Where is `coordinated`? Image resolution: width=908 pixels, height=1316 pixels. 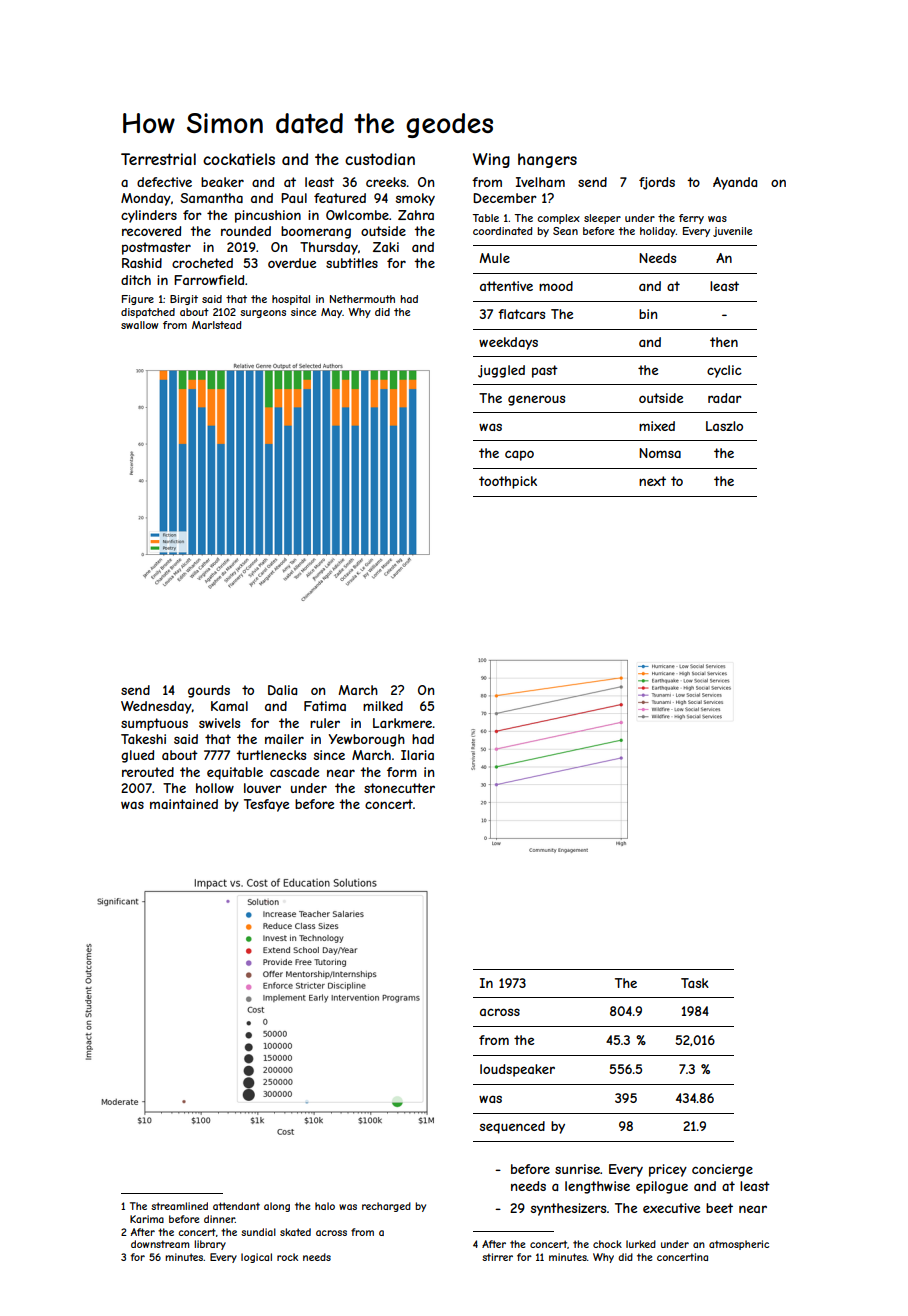
coordinated is located at coordinates (502, 231).
